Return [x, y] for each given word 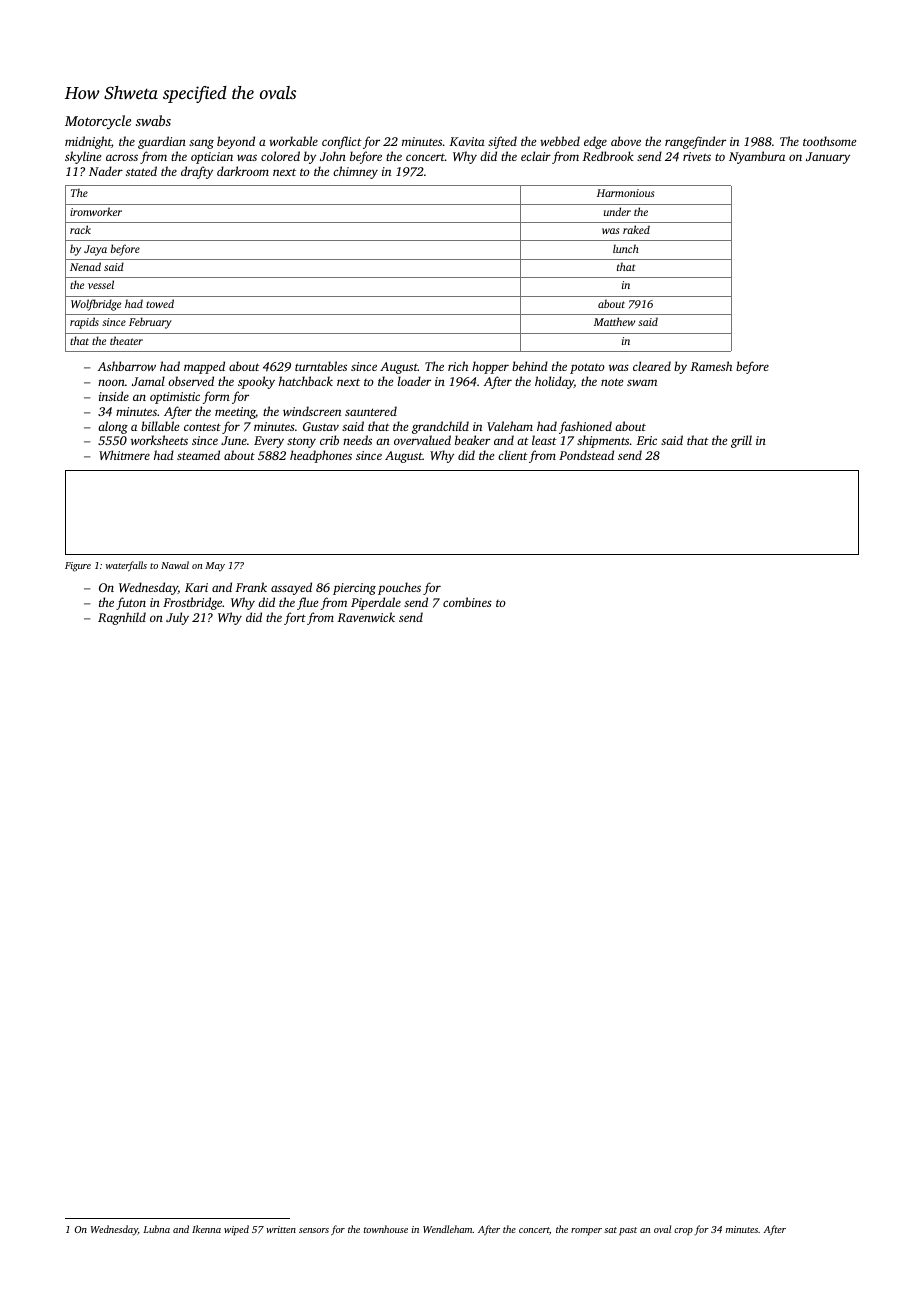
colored [280, 156]
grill [741, 441]
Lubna [156, 1229]
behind [530, 366]
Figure [78, 567]
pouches [399, 588]
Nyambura [757, 157]
